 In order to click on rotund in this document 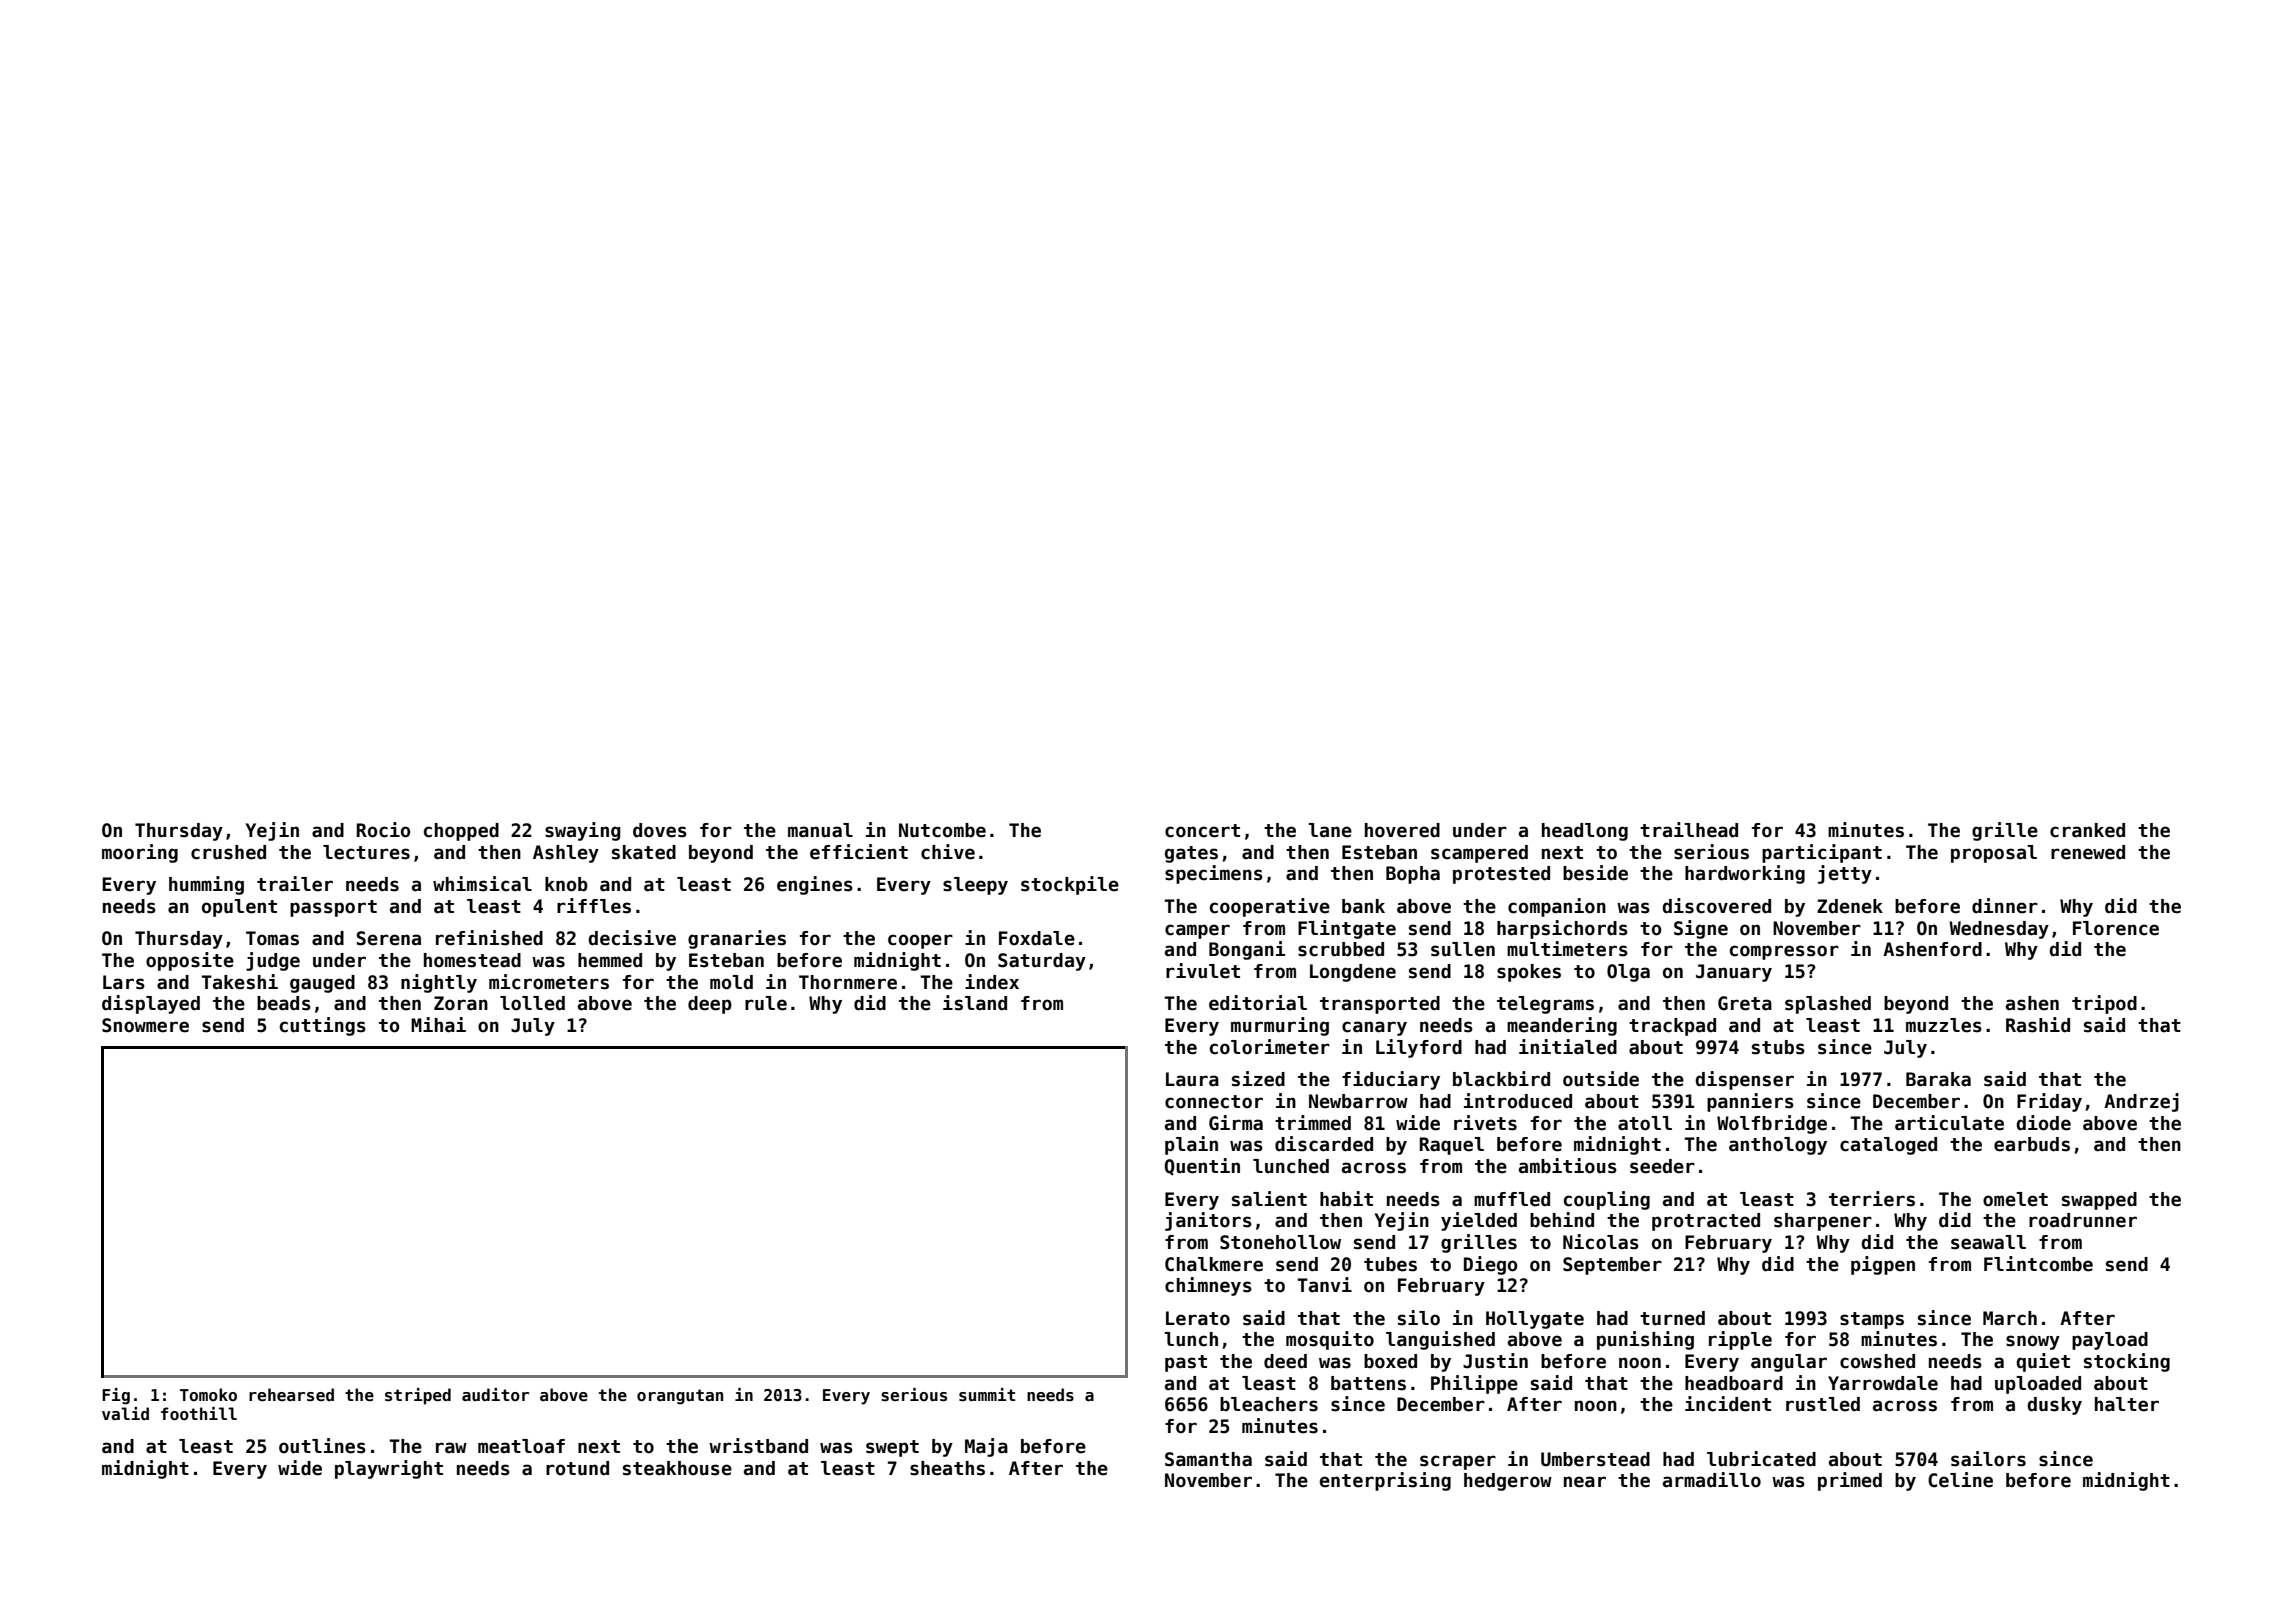, I will do `click(577, 1468)`.
